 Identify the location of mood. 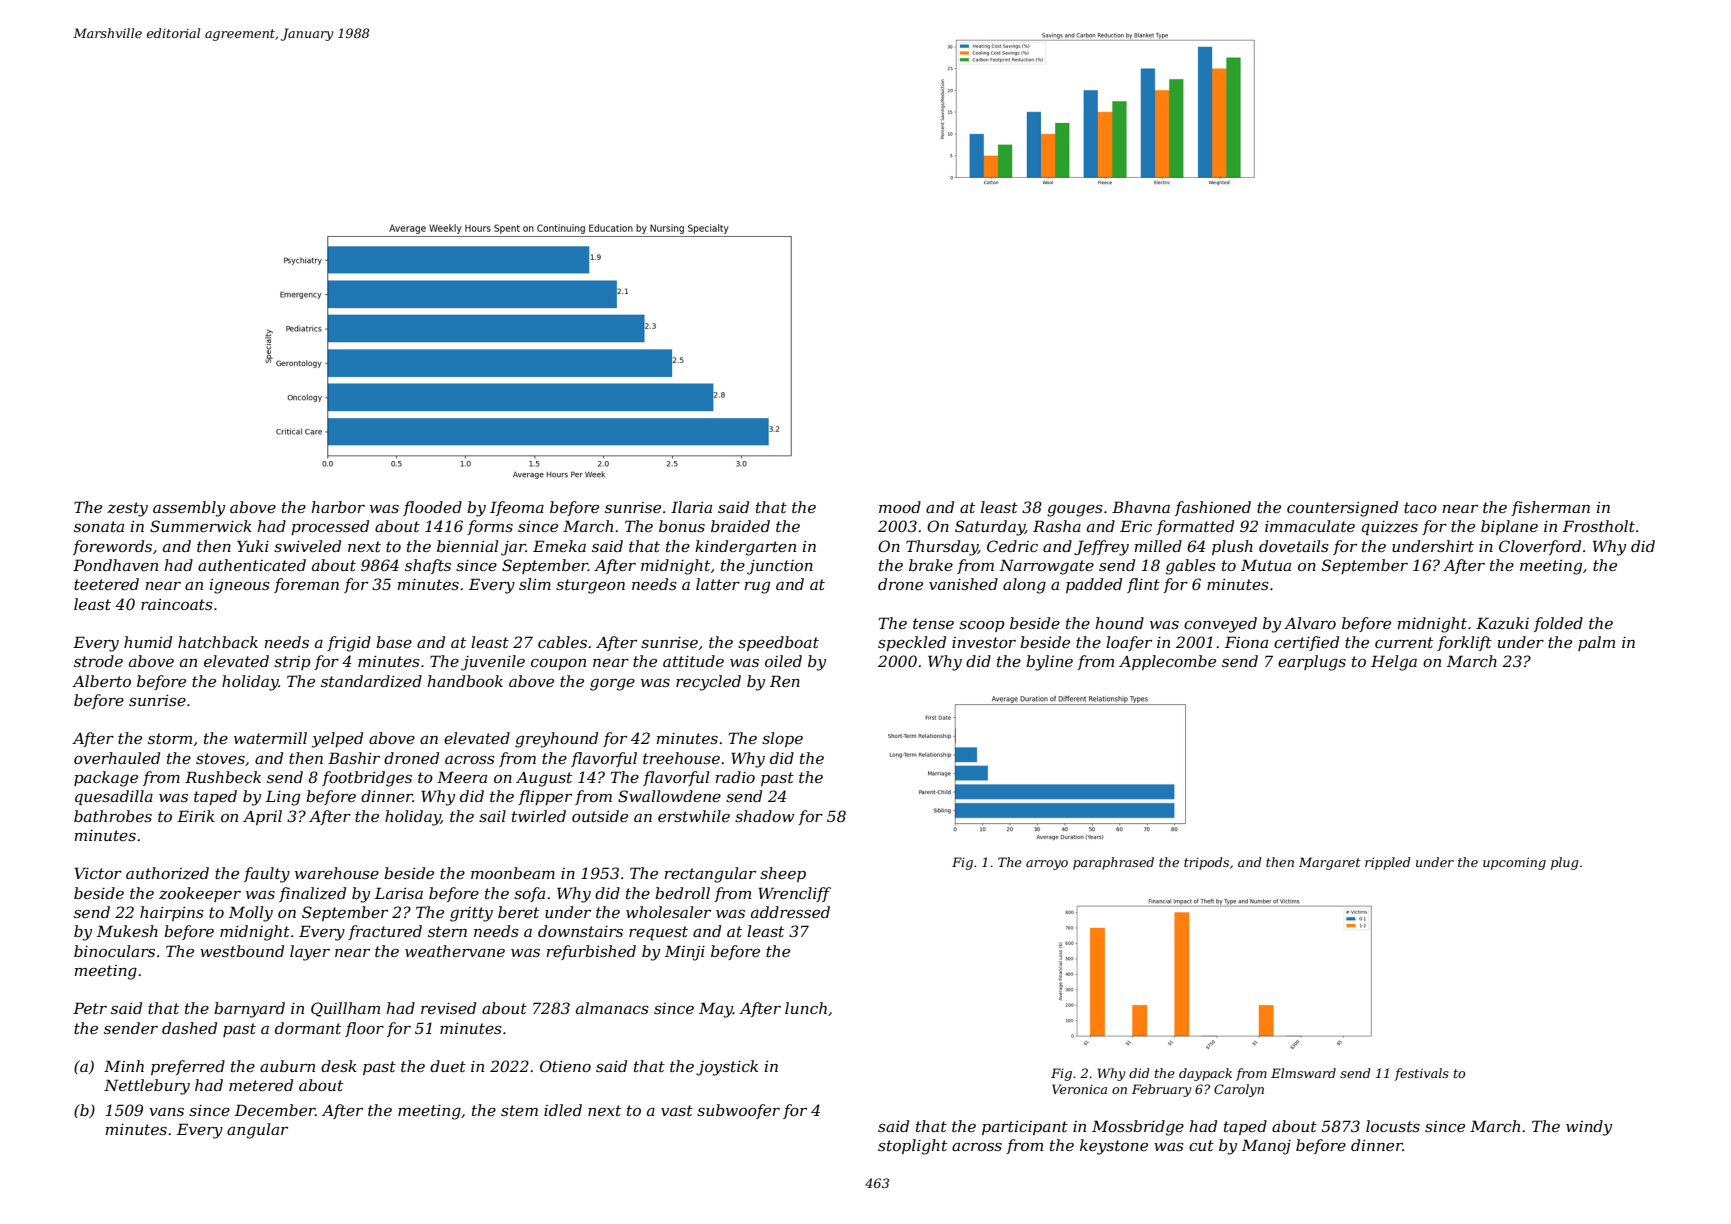
(900, 507).
